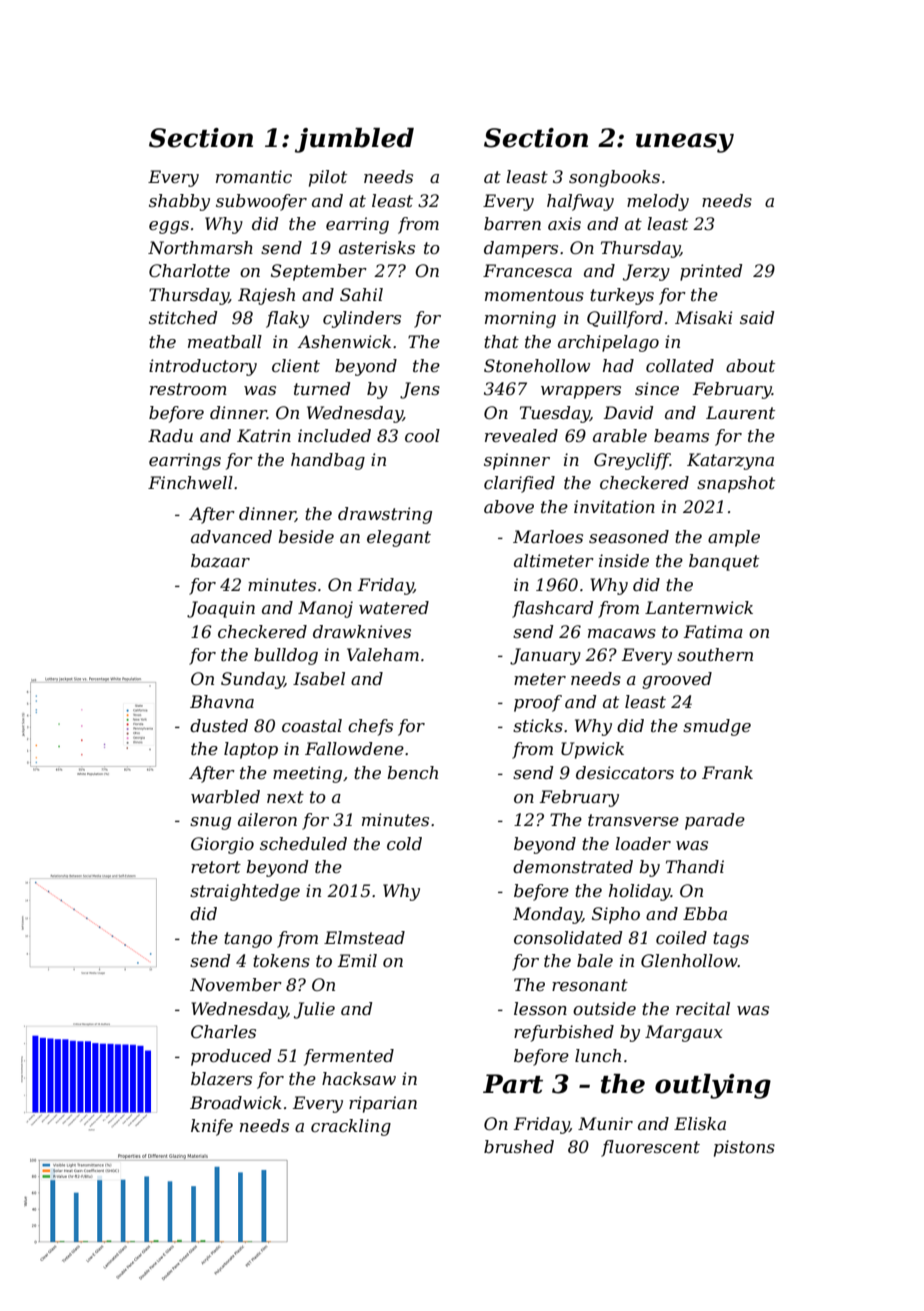  What do you see at coordinates (349, 1057) in the image?
I see `fermented` at bounding box center [349, 1057].
